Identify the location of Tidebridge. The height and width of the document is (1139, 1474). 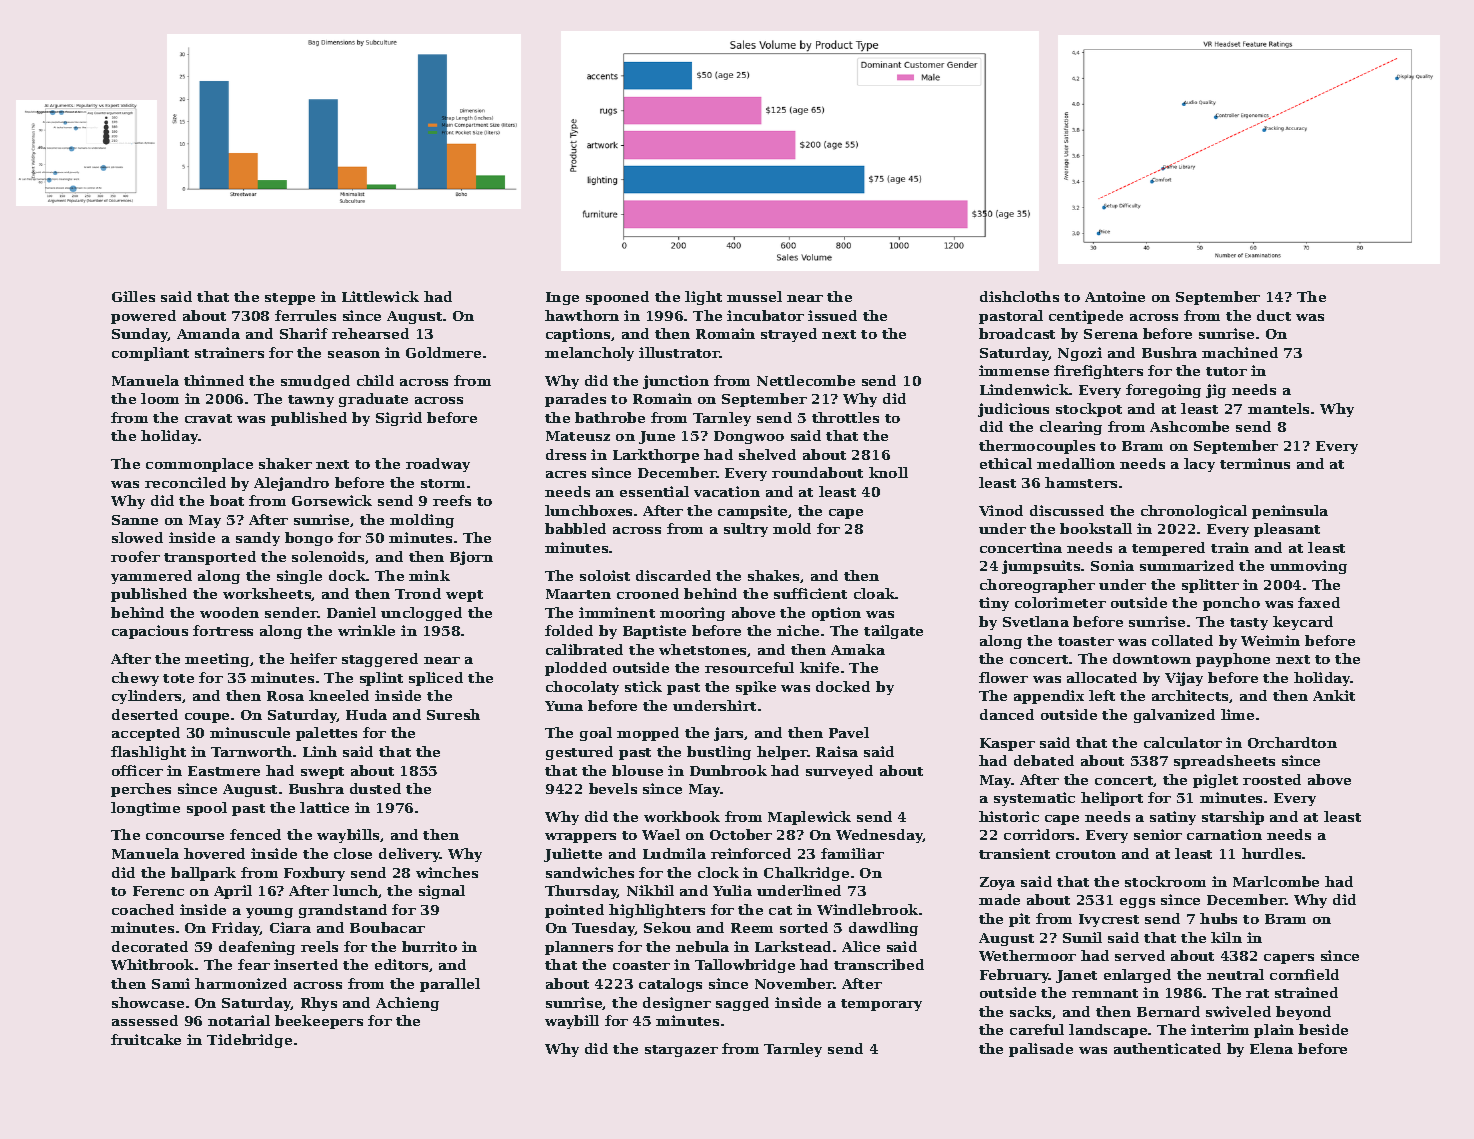
(249, 1041).
